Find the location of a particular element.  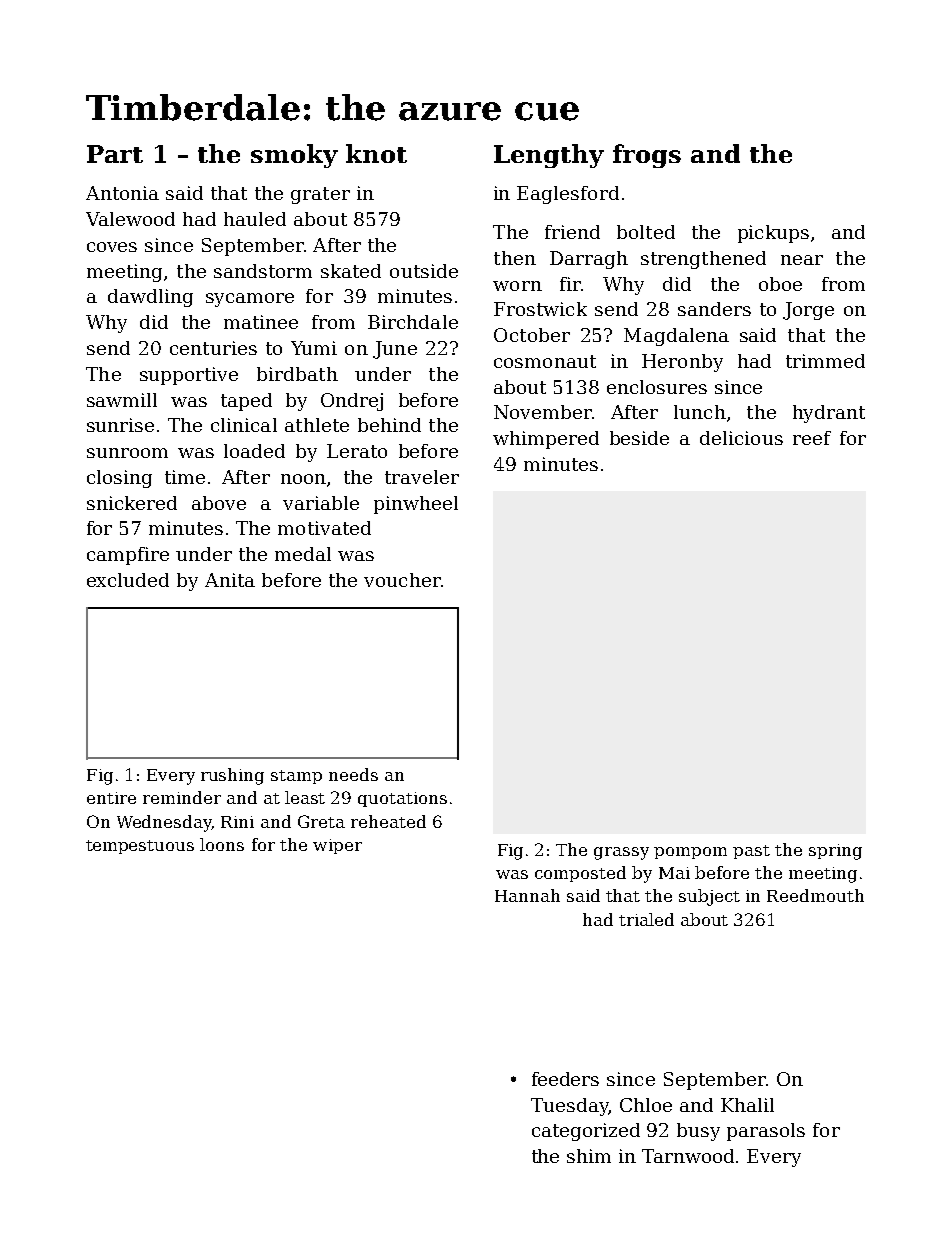

feeders is located at coordinates (565, 1079).
